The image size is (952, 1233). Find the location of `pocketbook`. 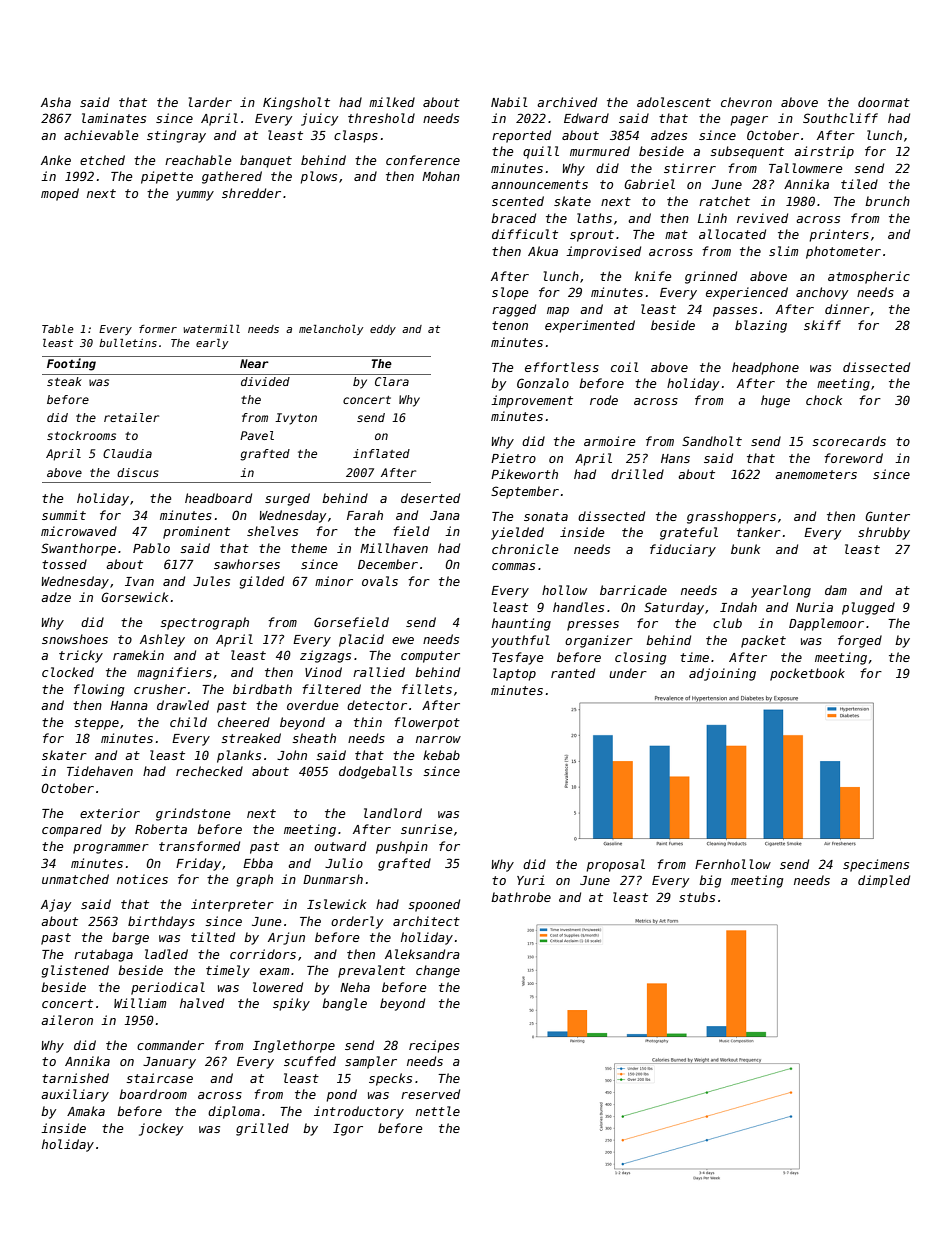

pocketbook is located at coordinates (807, 674).
